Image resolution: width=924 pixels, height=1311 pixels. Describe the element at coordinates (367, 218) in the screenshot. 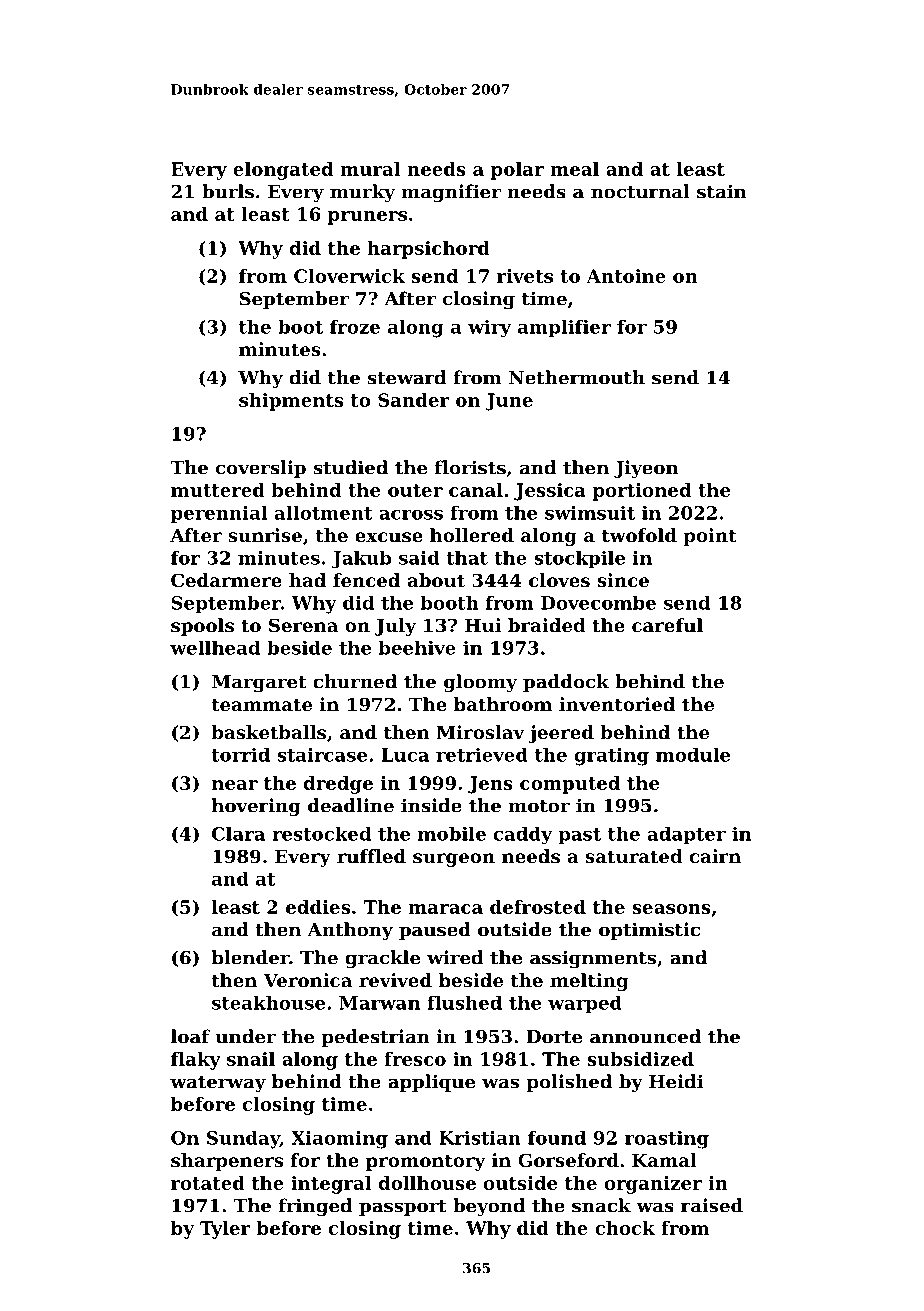

I see `pruners` at that location.
